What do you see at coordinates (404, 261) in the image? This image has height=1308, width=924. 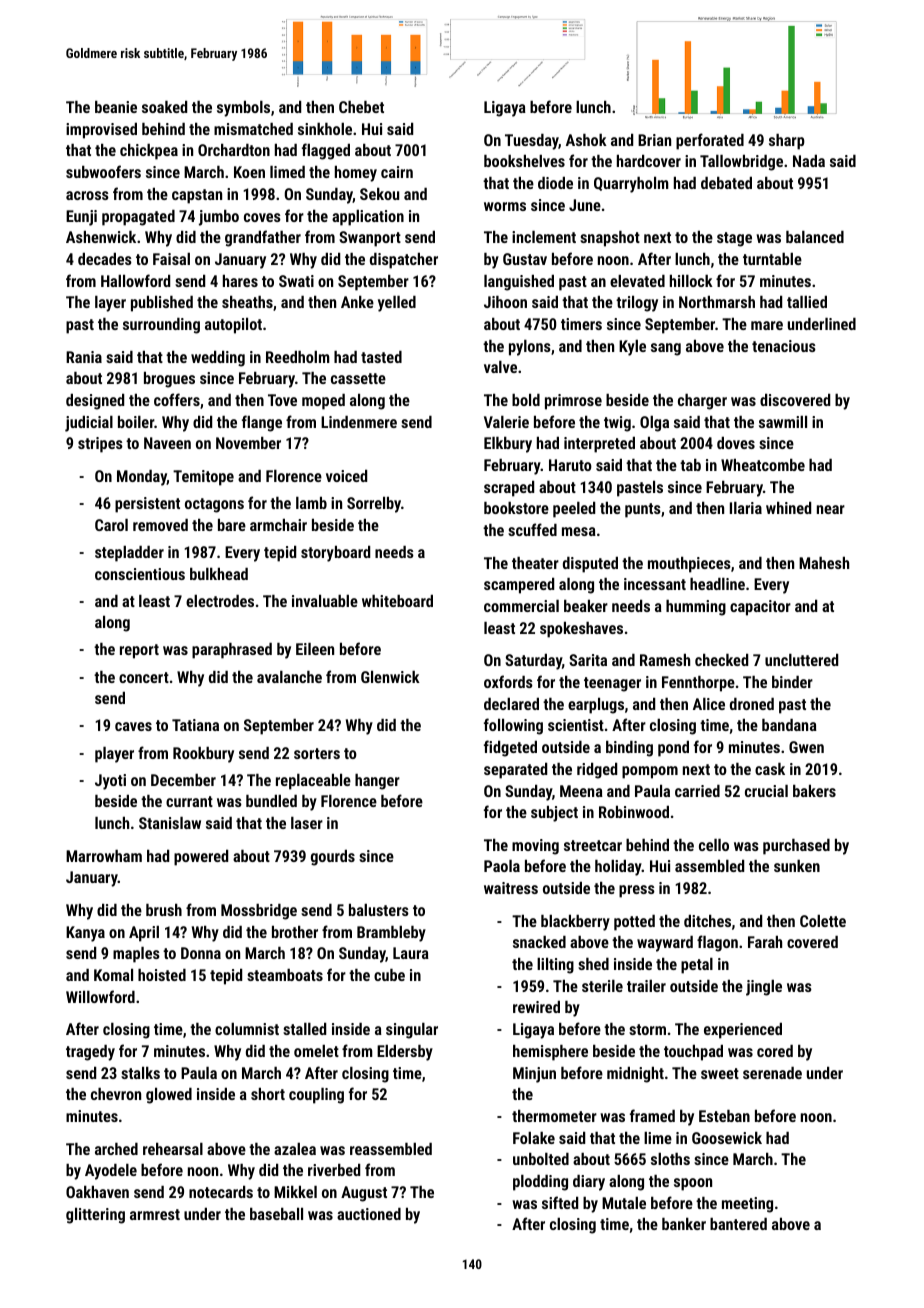 I see `dispatcher` at bounding box center [404, 261].
